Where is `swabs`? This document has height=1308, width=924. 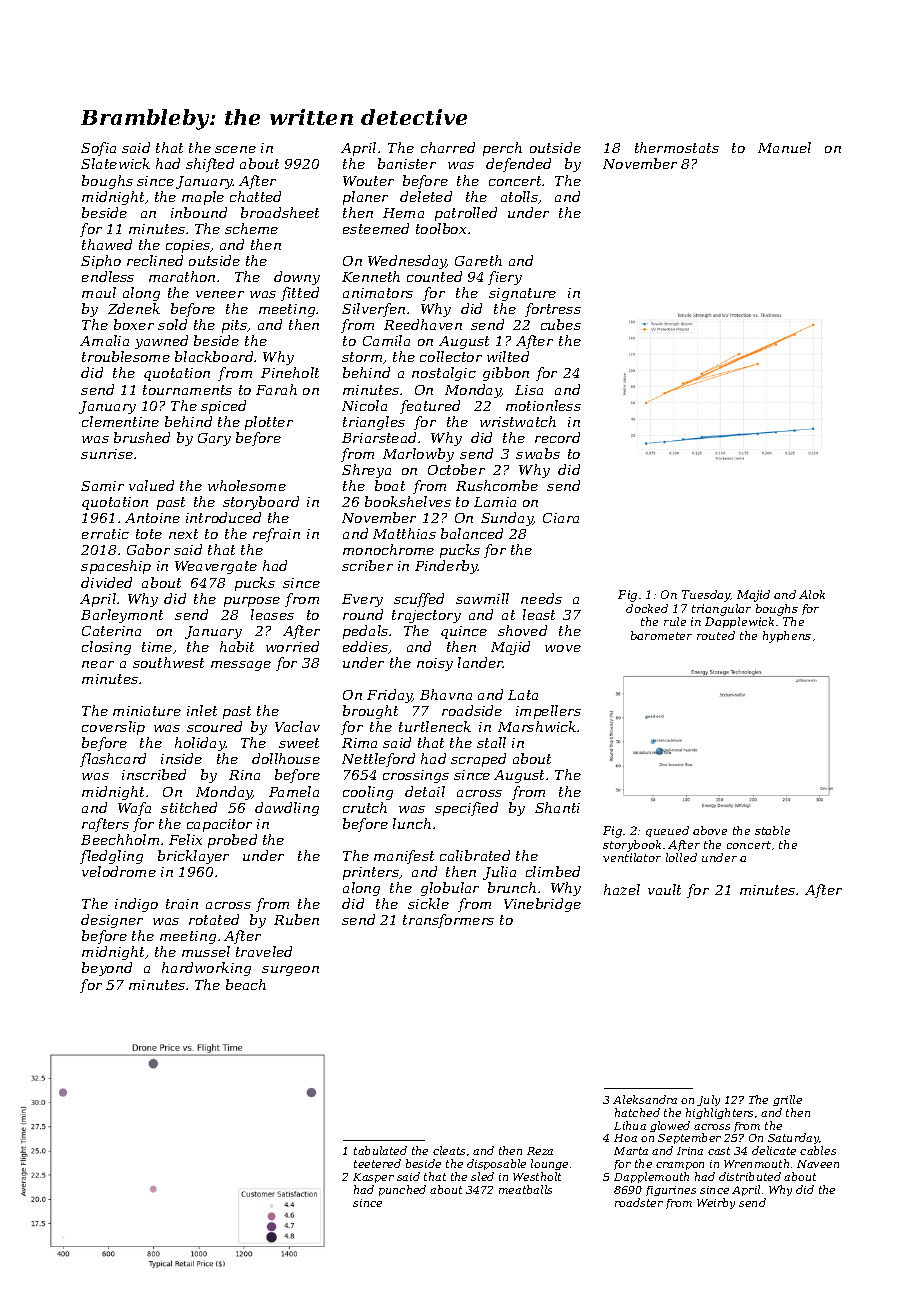 swabs is located at coordinates (538, 453).
